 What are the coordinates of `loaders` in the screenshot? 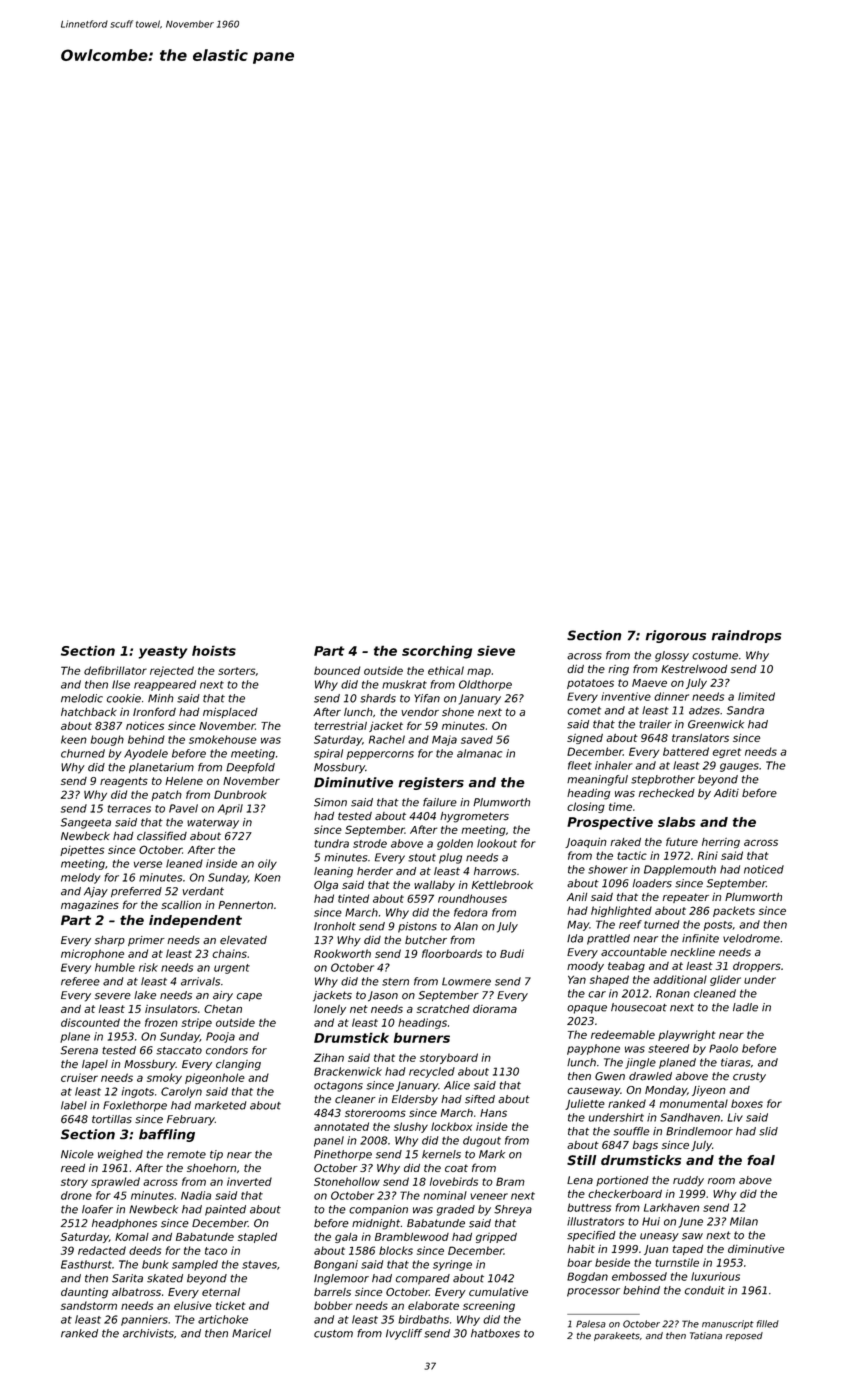 It's located at (652, 883).
